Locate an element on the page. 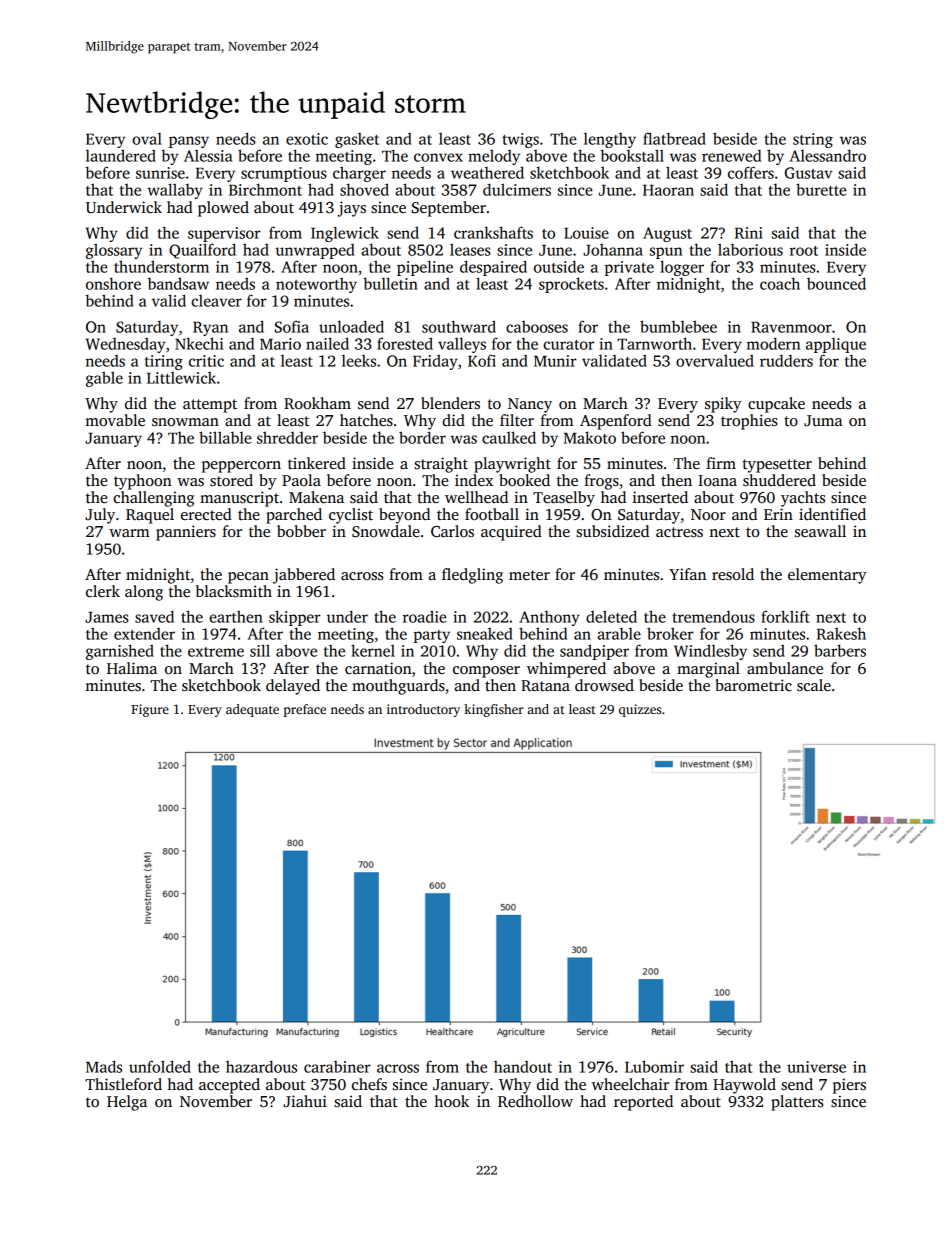 The width and height of the document is (952, 1233). hook is located at coordinates (451, 1101).
